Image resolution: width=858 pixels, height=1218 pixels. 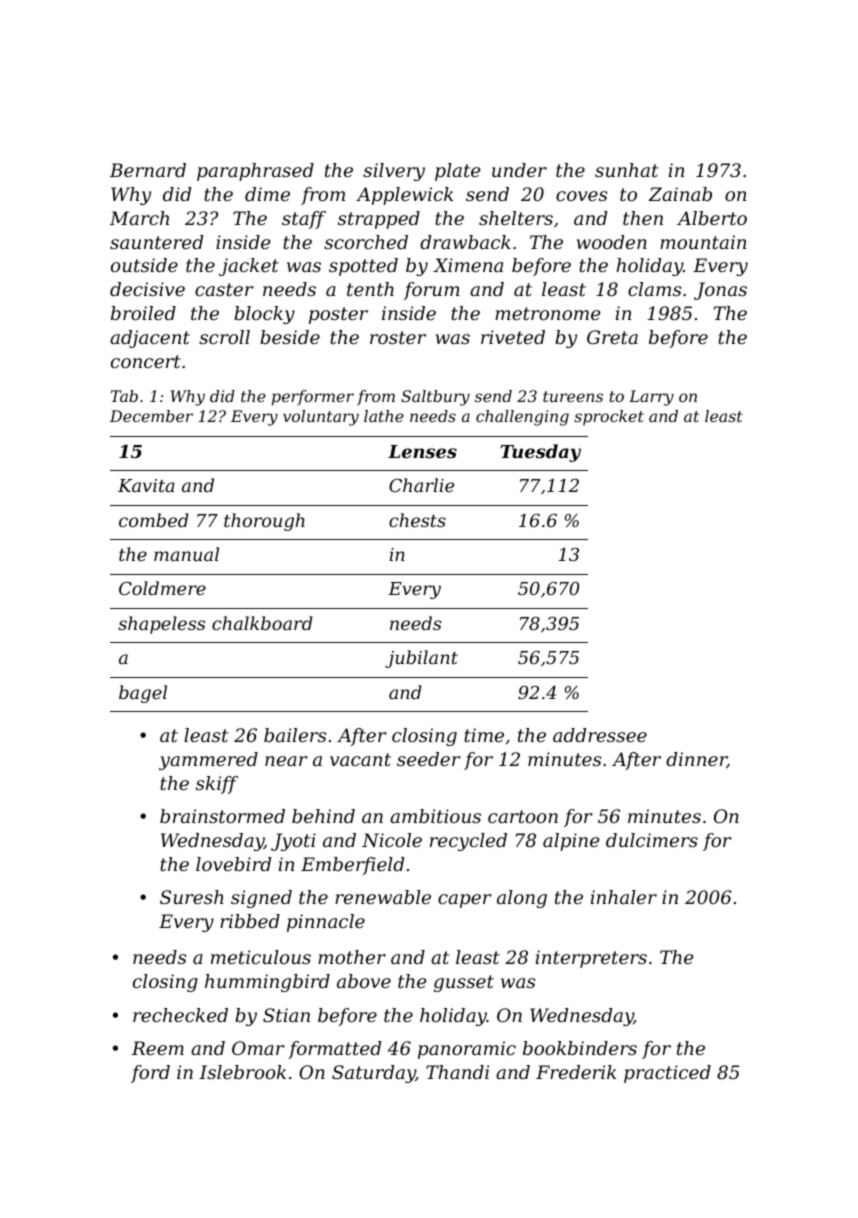 I want to click on ford, so click(x=150, y=1074).
